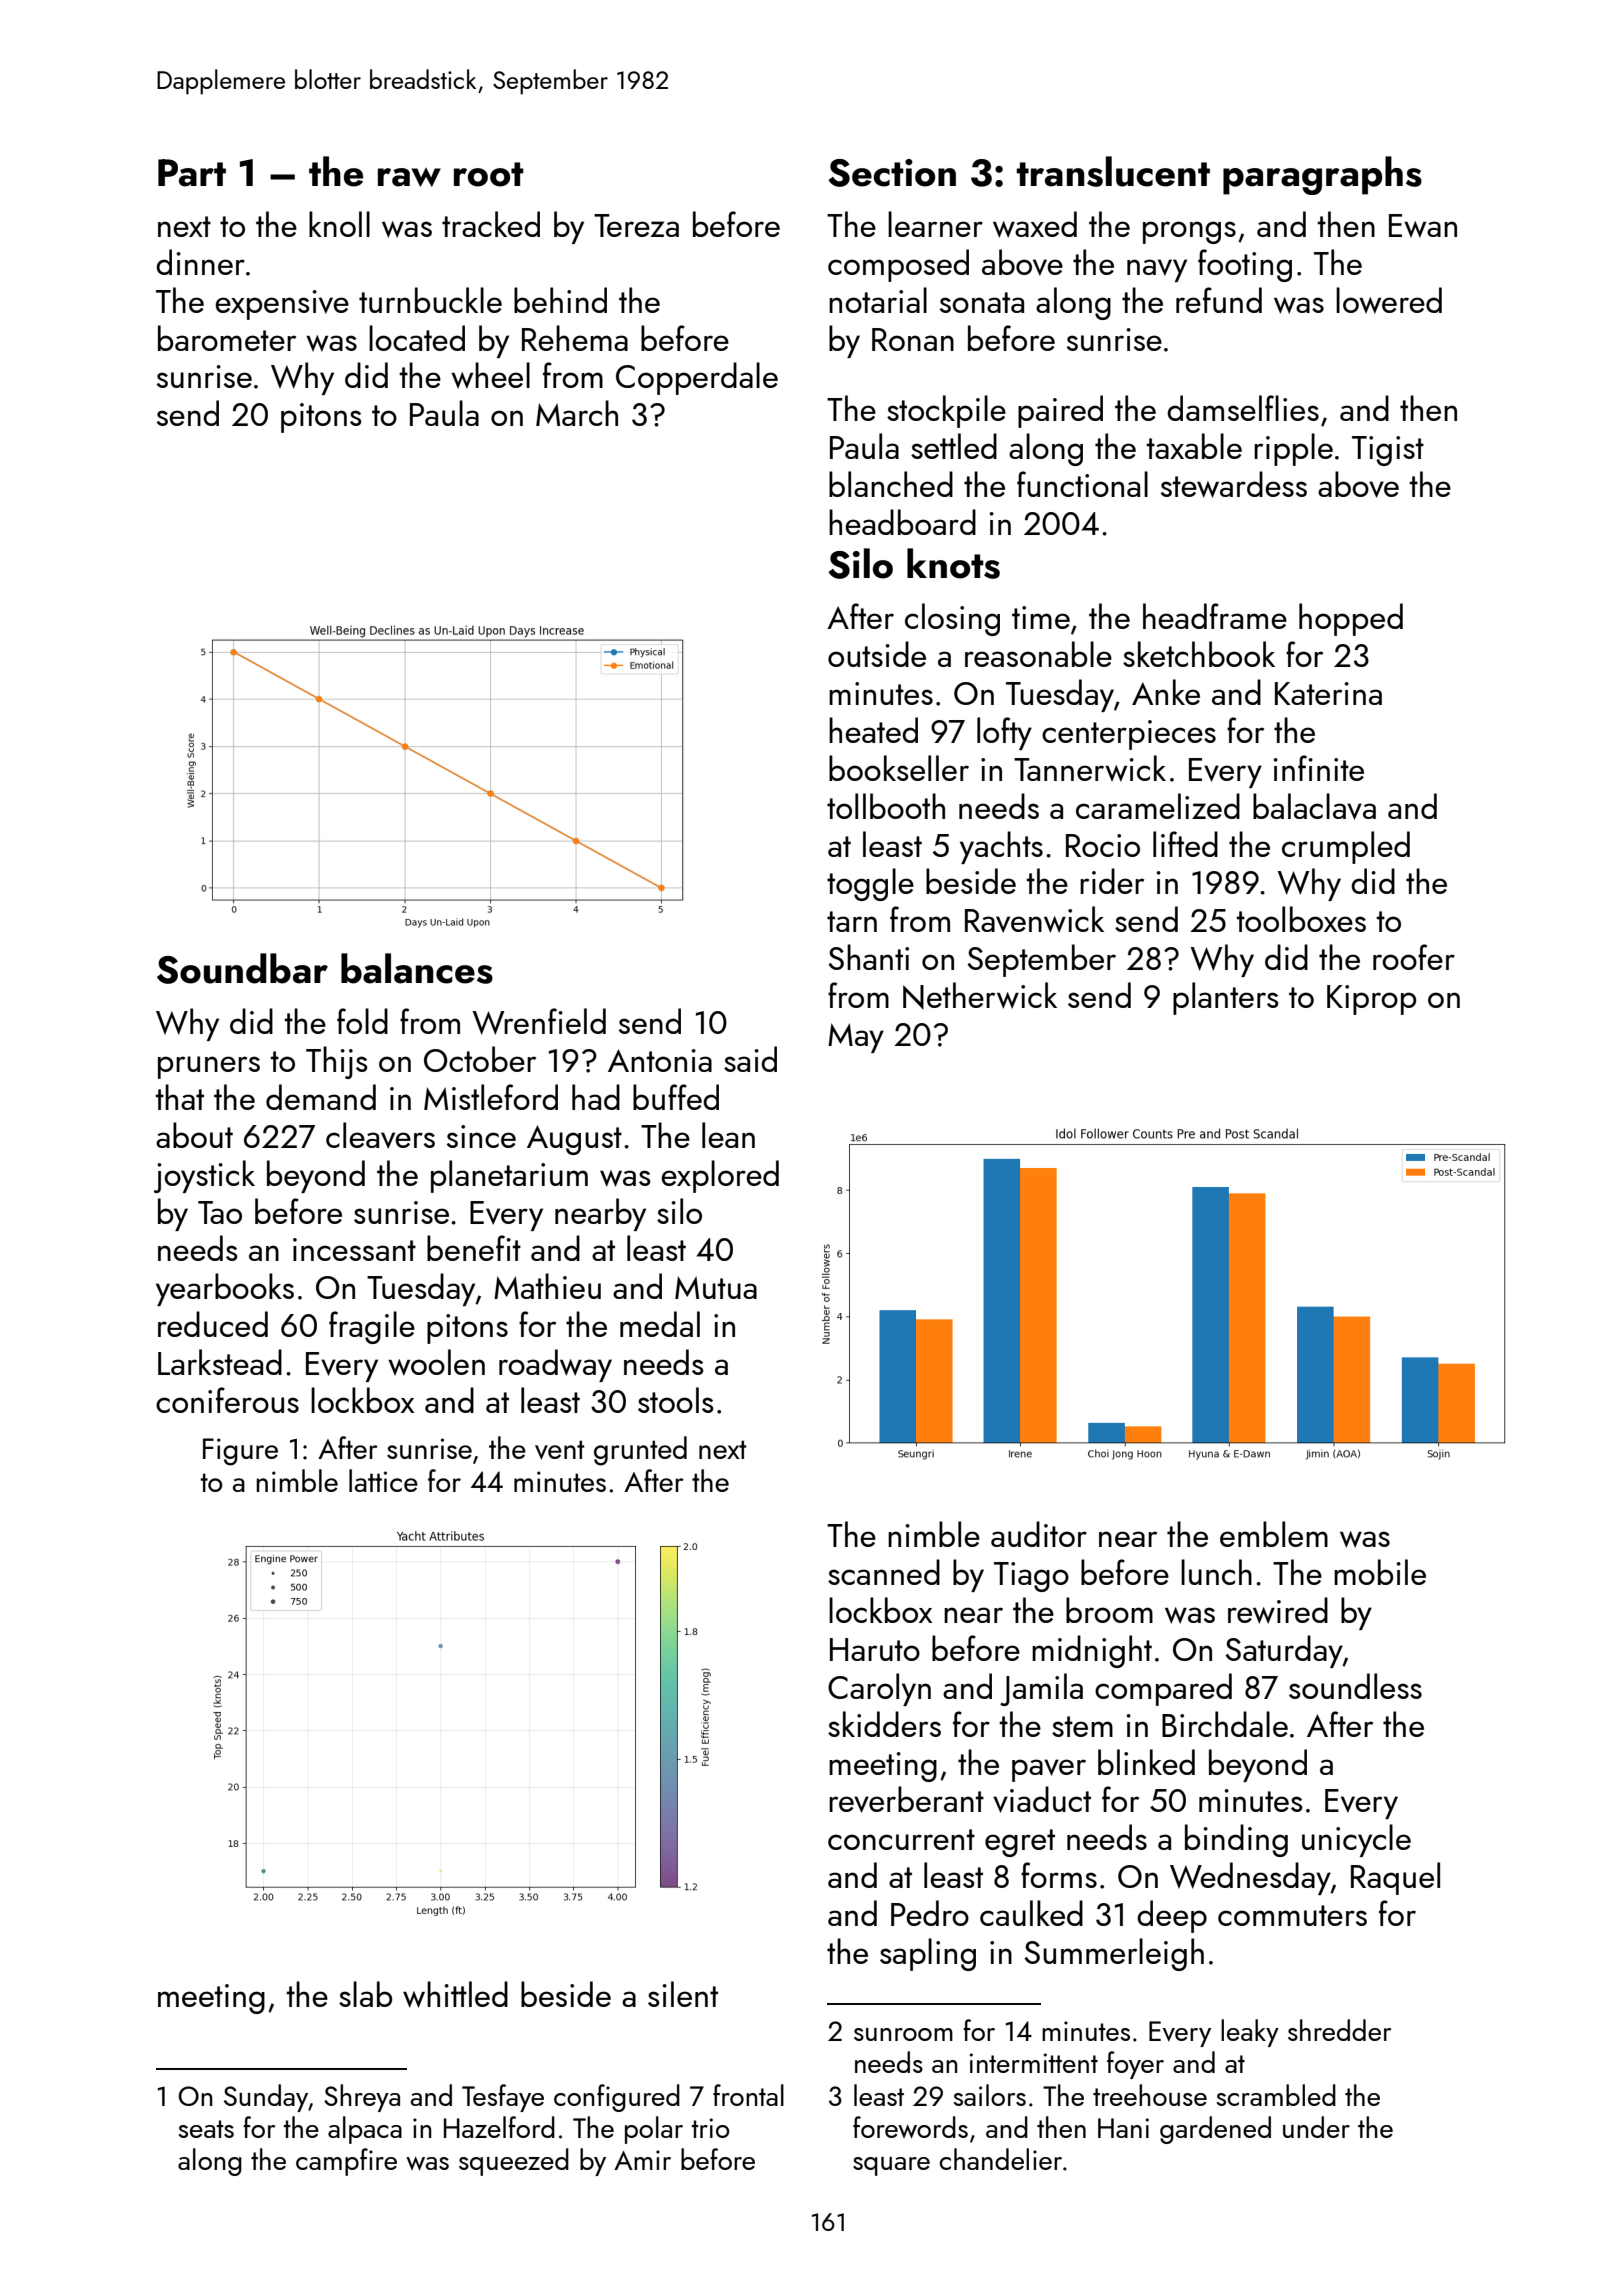  I want to click on campfire, so click(346, 2162).
